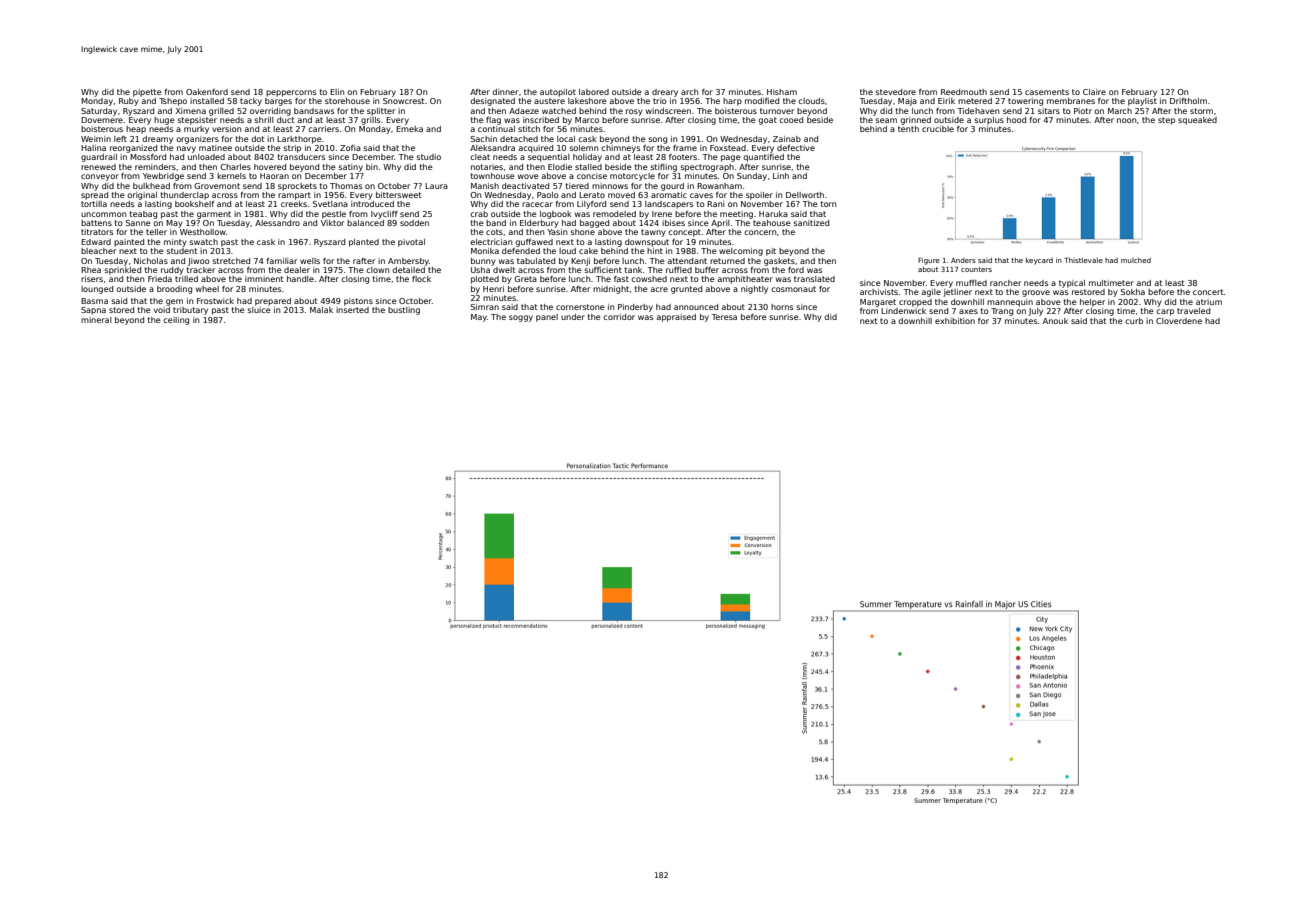 The height and width of the image is (924, 1308). What do you see at coordinates (1039, 261) in the image?
I see `keycard` at bounding box center [1039, 261].
